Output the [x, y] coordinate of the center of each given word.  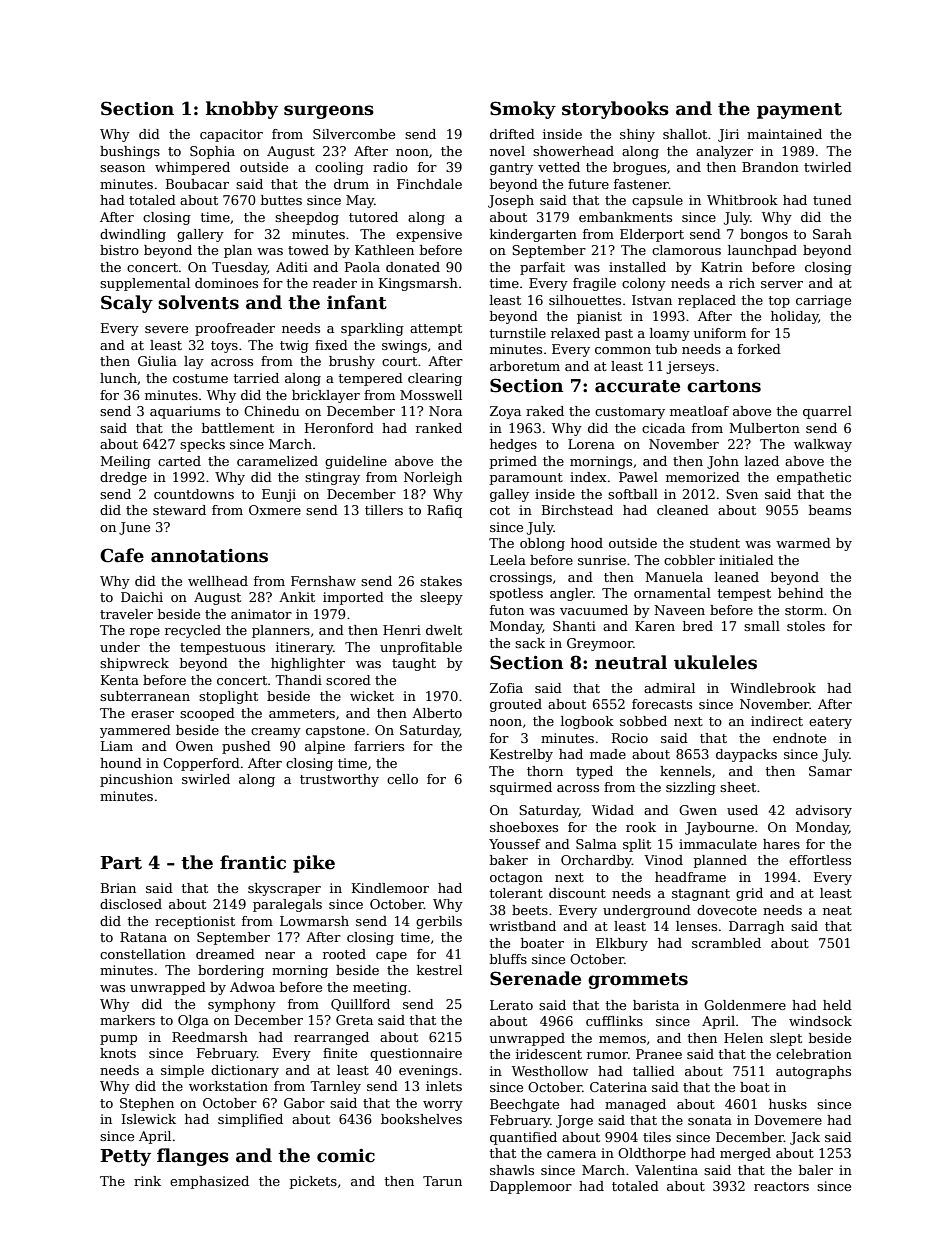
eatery [830, 723]
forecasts [662, 704]
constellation [143, 954]
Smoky [523, 110]
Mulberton [764, 428]
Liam [117, 746]
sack [530, 643]
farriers [379, 746]
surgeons [329, 112]
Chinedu [272, 411]
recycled [193, 631]
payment [799, 111]
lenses [696, 926]
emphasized [209, 1182]
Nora [445, 411]
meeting [380, 988]
